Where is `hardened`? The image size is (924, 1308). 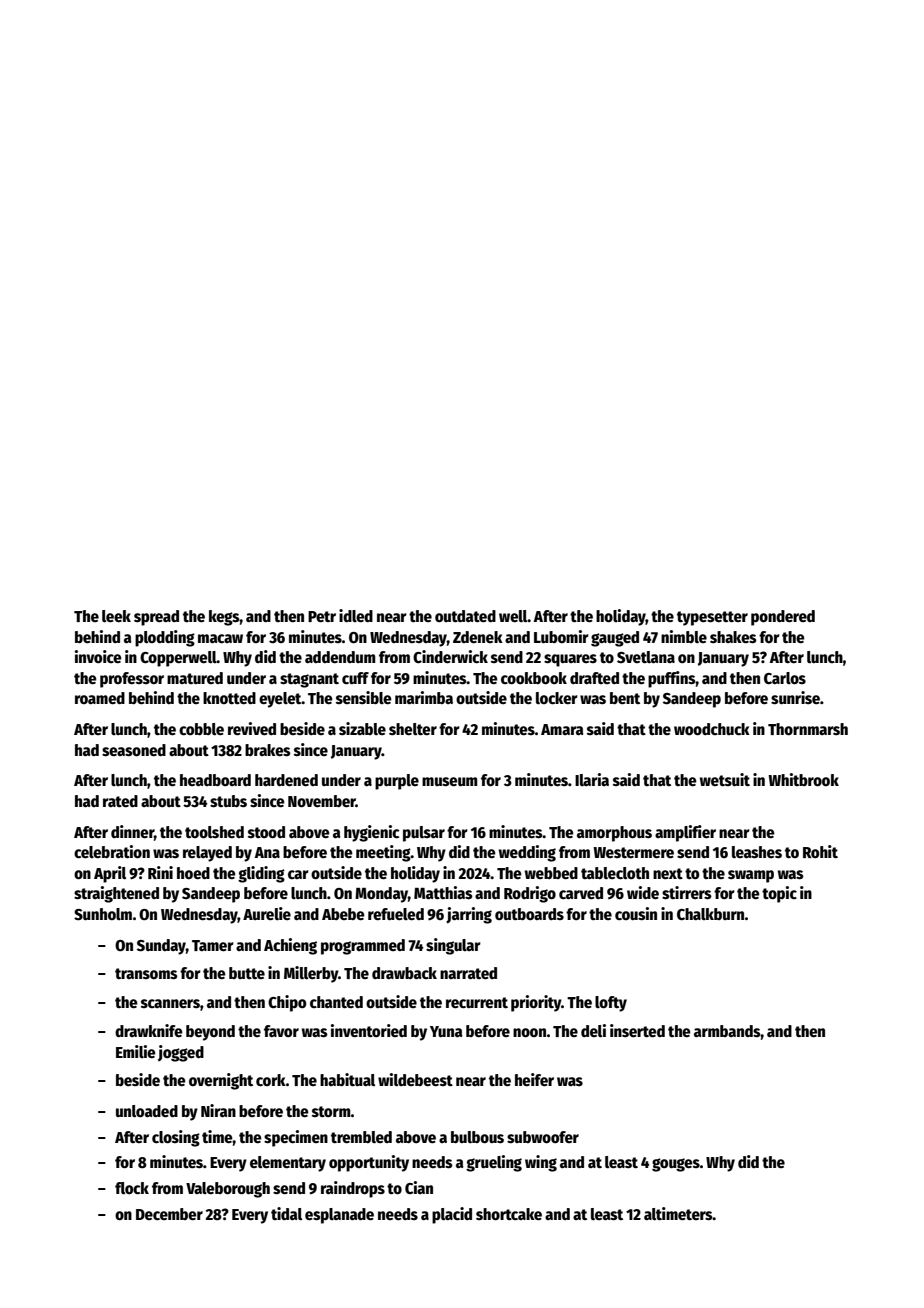 hardened is located at coordinates (286, 780).
